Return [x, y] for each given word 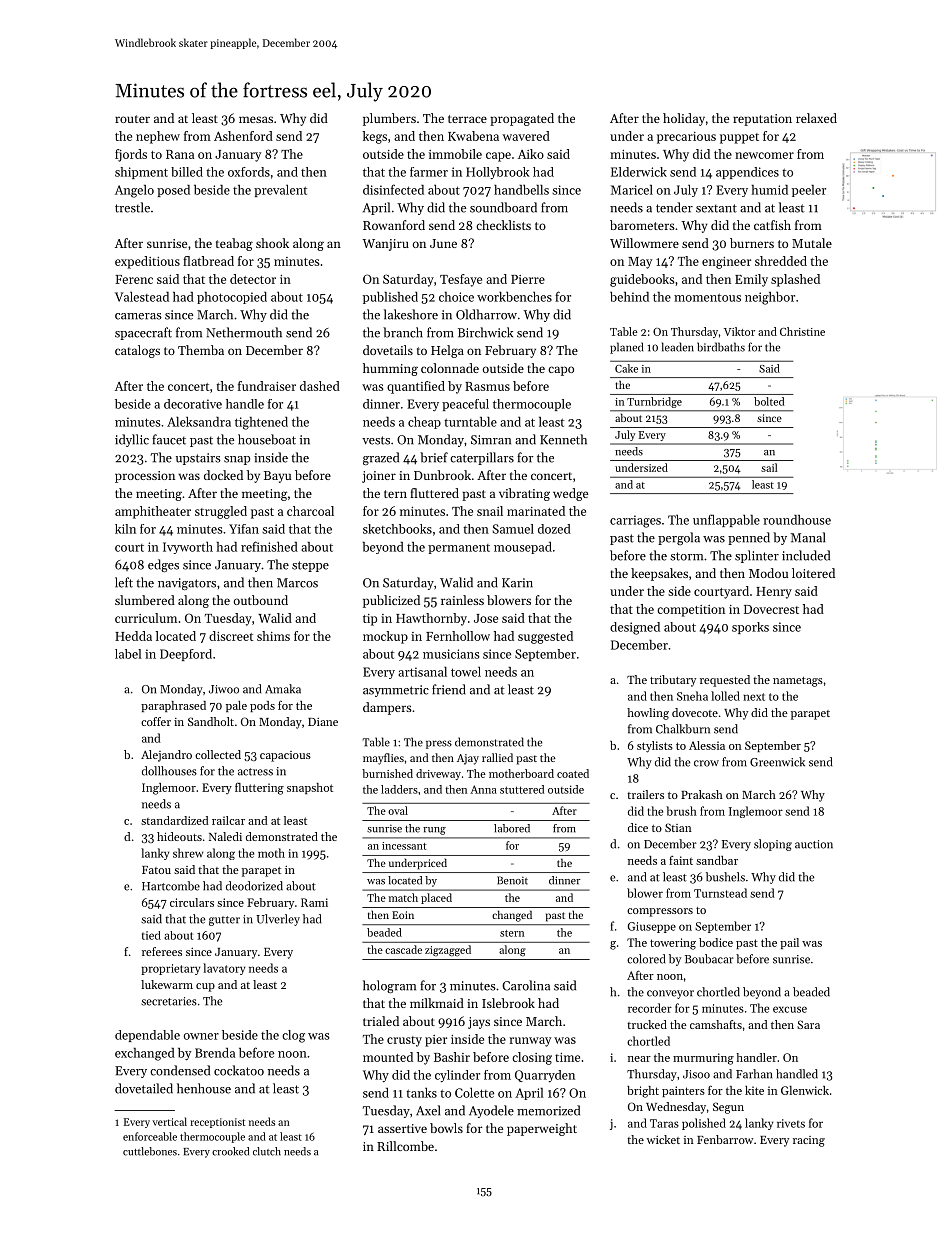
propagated [522, 119]
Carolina [526, 985]
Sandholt [211, 721]
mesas [256, 119]
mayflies [383, 759]
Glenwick [805, 1090]
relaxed [816, 118]
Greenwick [777, 762]
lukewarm [167, 984]
